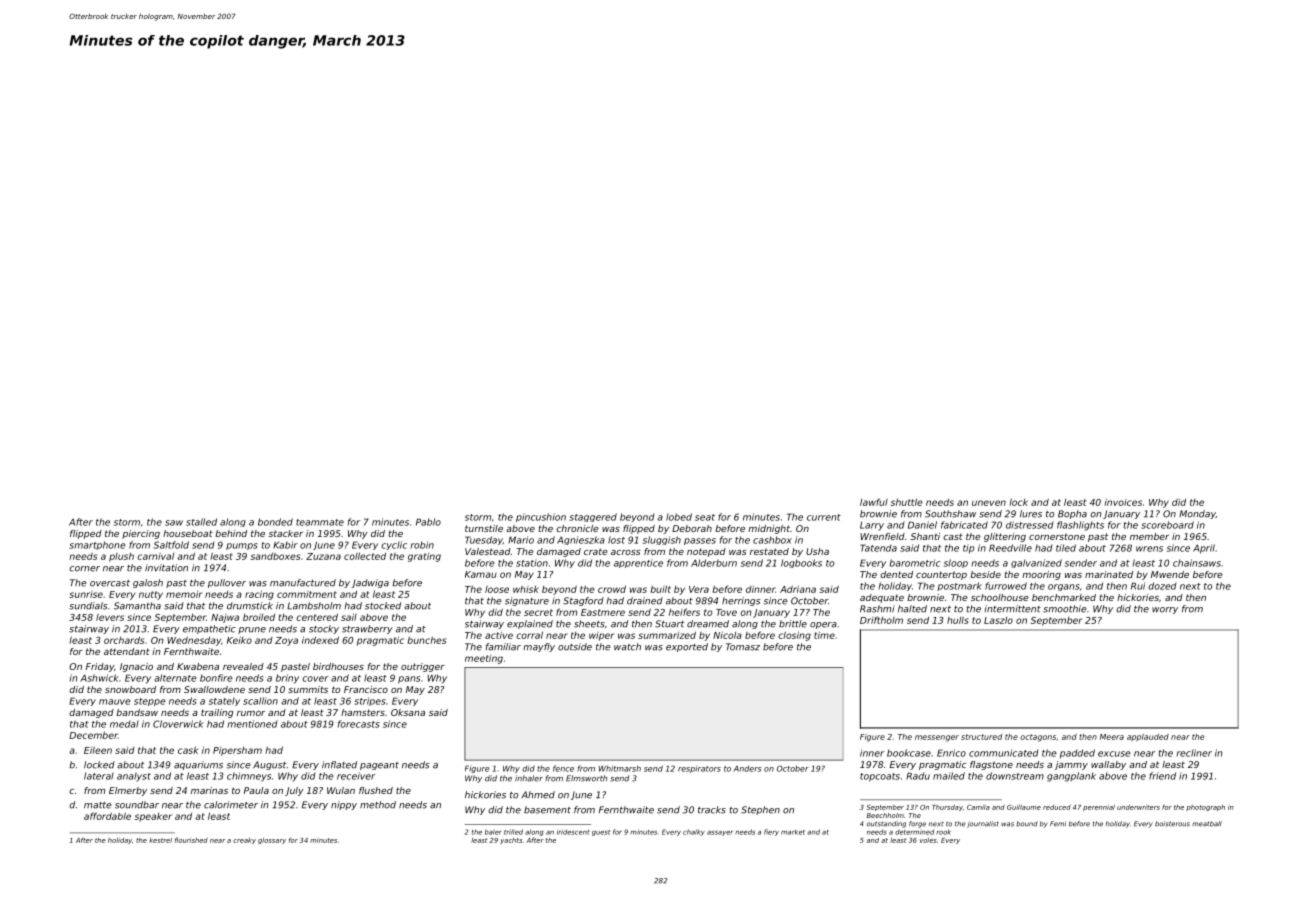 The height and width of the document is (924, 1308). Describe the element at coordinates (874, 502) in the document. I see `lawful` at that location.
